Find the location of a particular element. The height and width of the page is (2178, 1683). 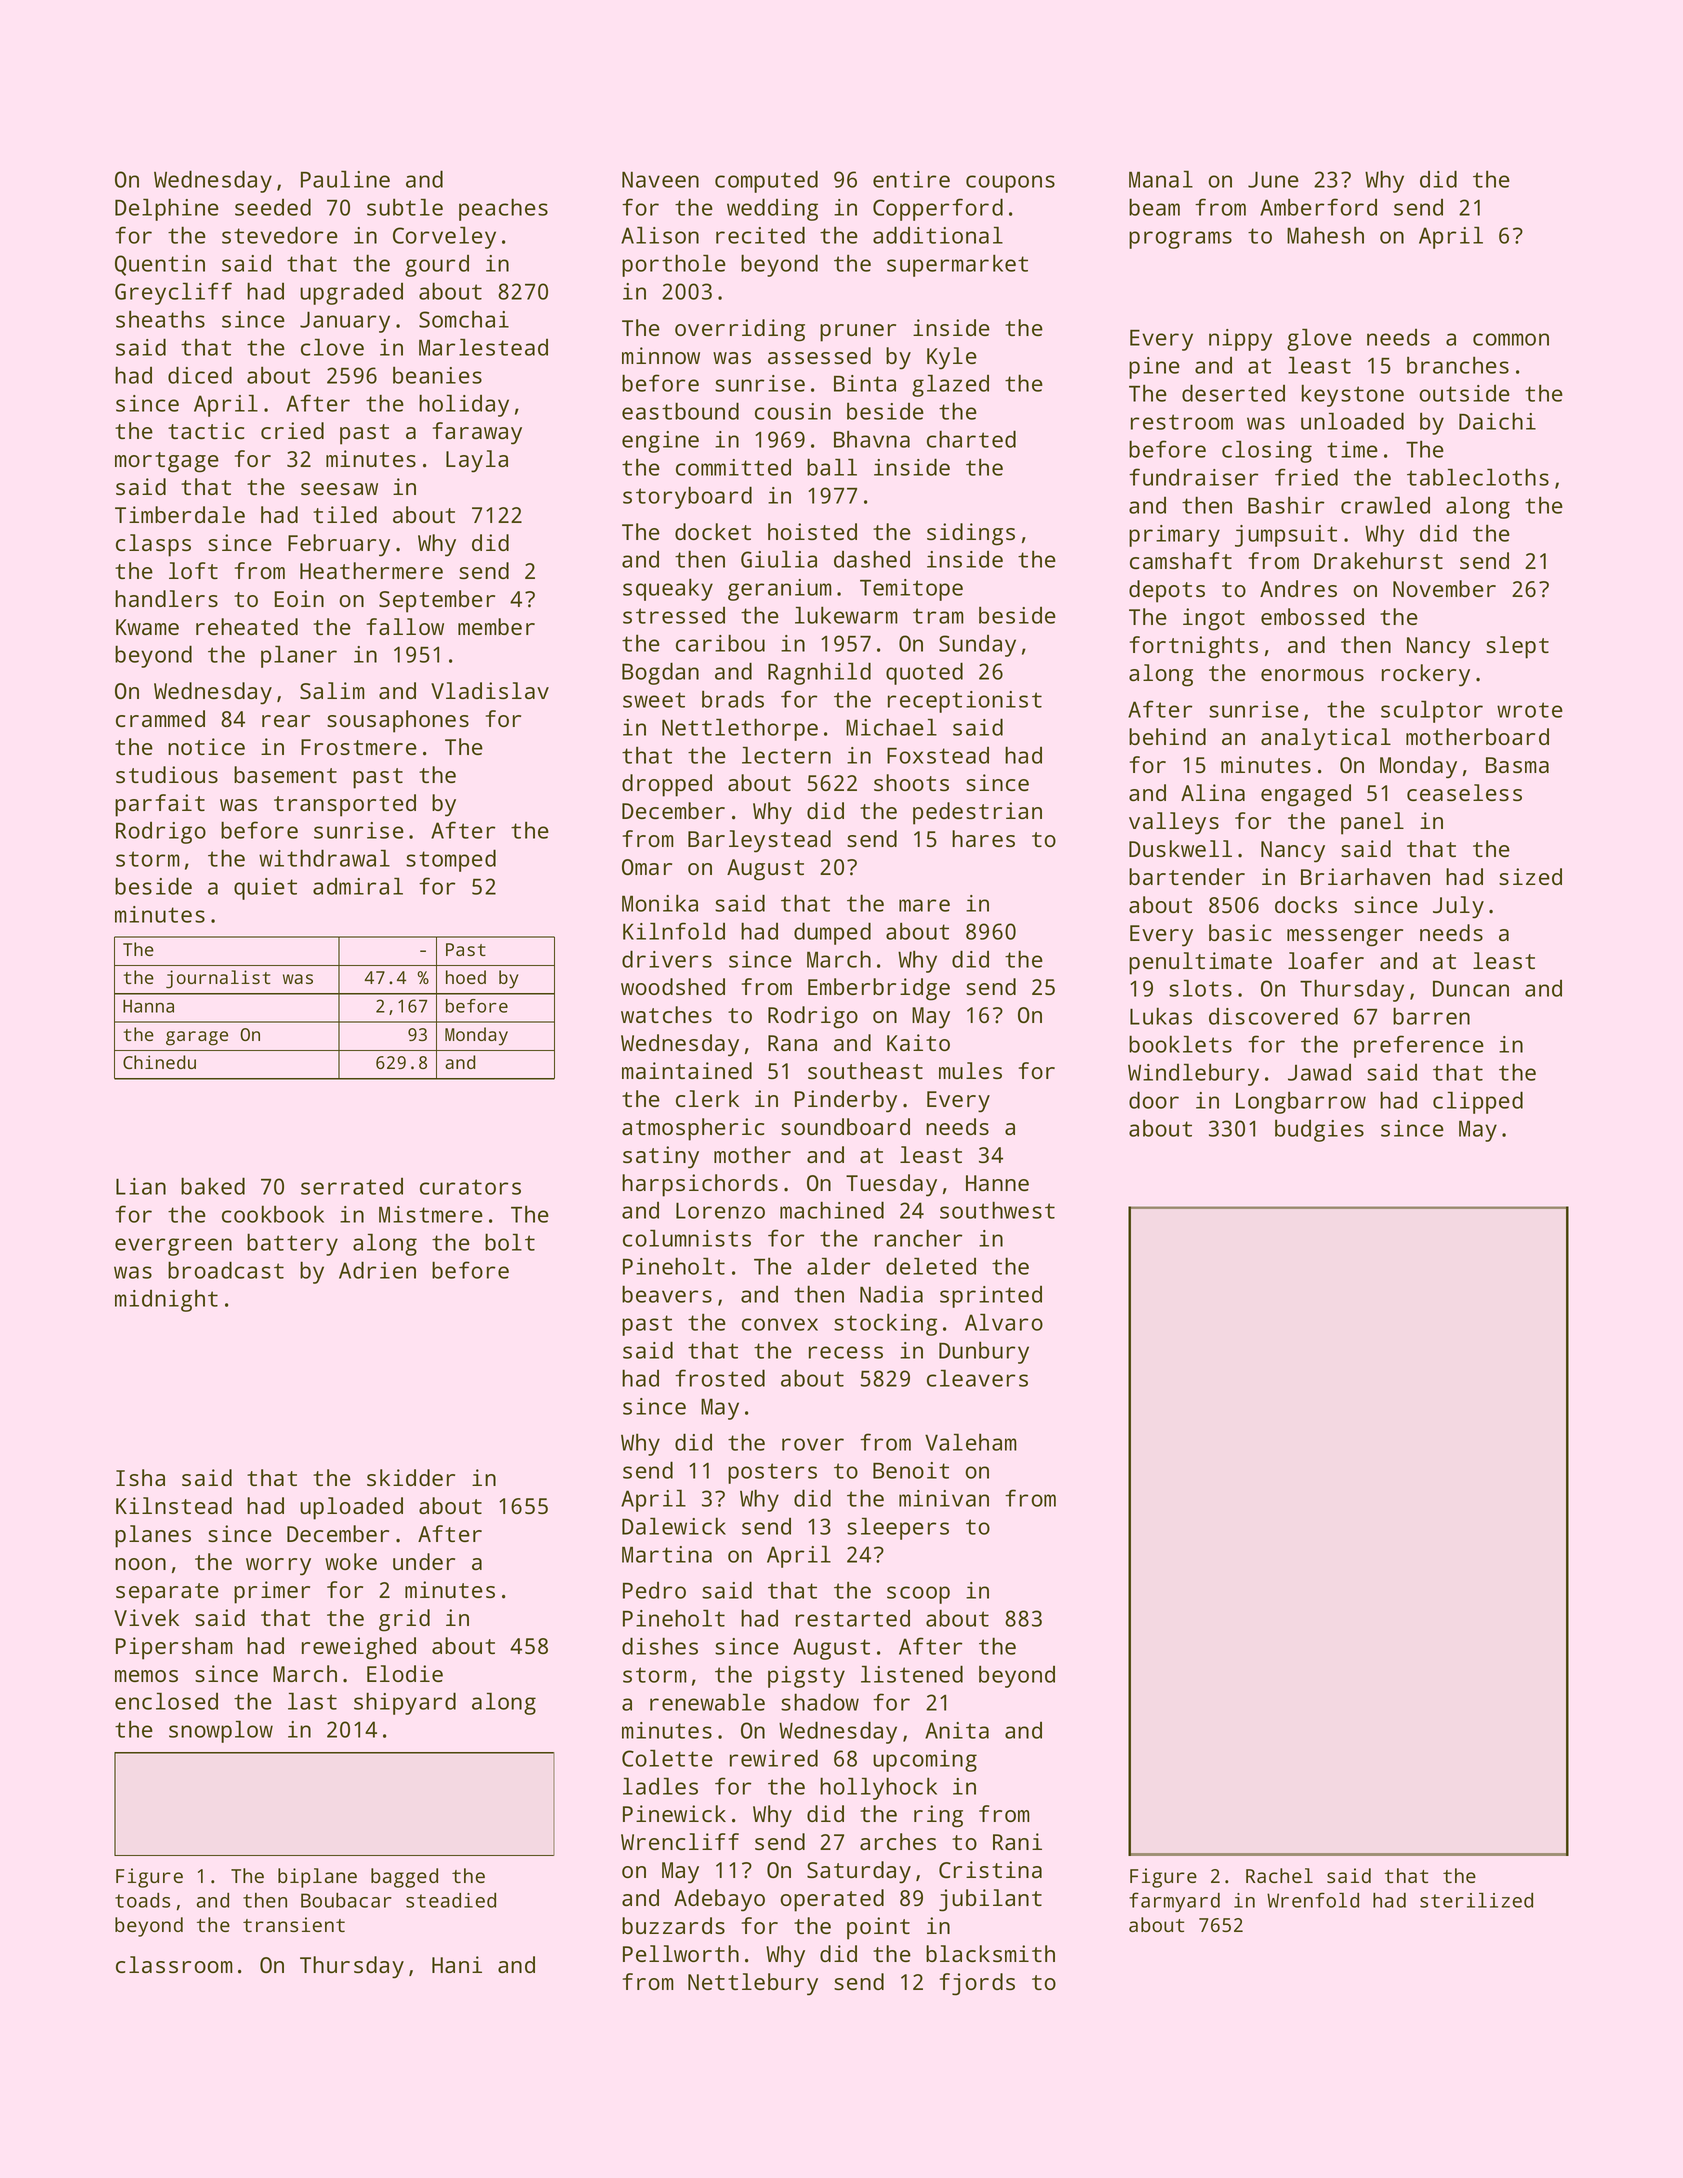

snowplow is located at coordinates (221, 1731).
